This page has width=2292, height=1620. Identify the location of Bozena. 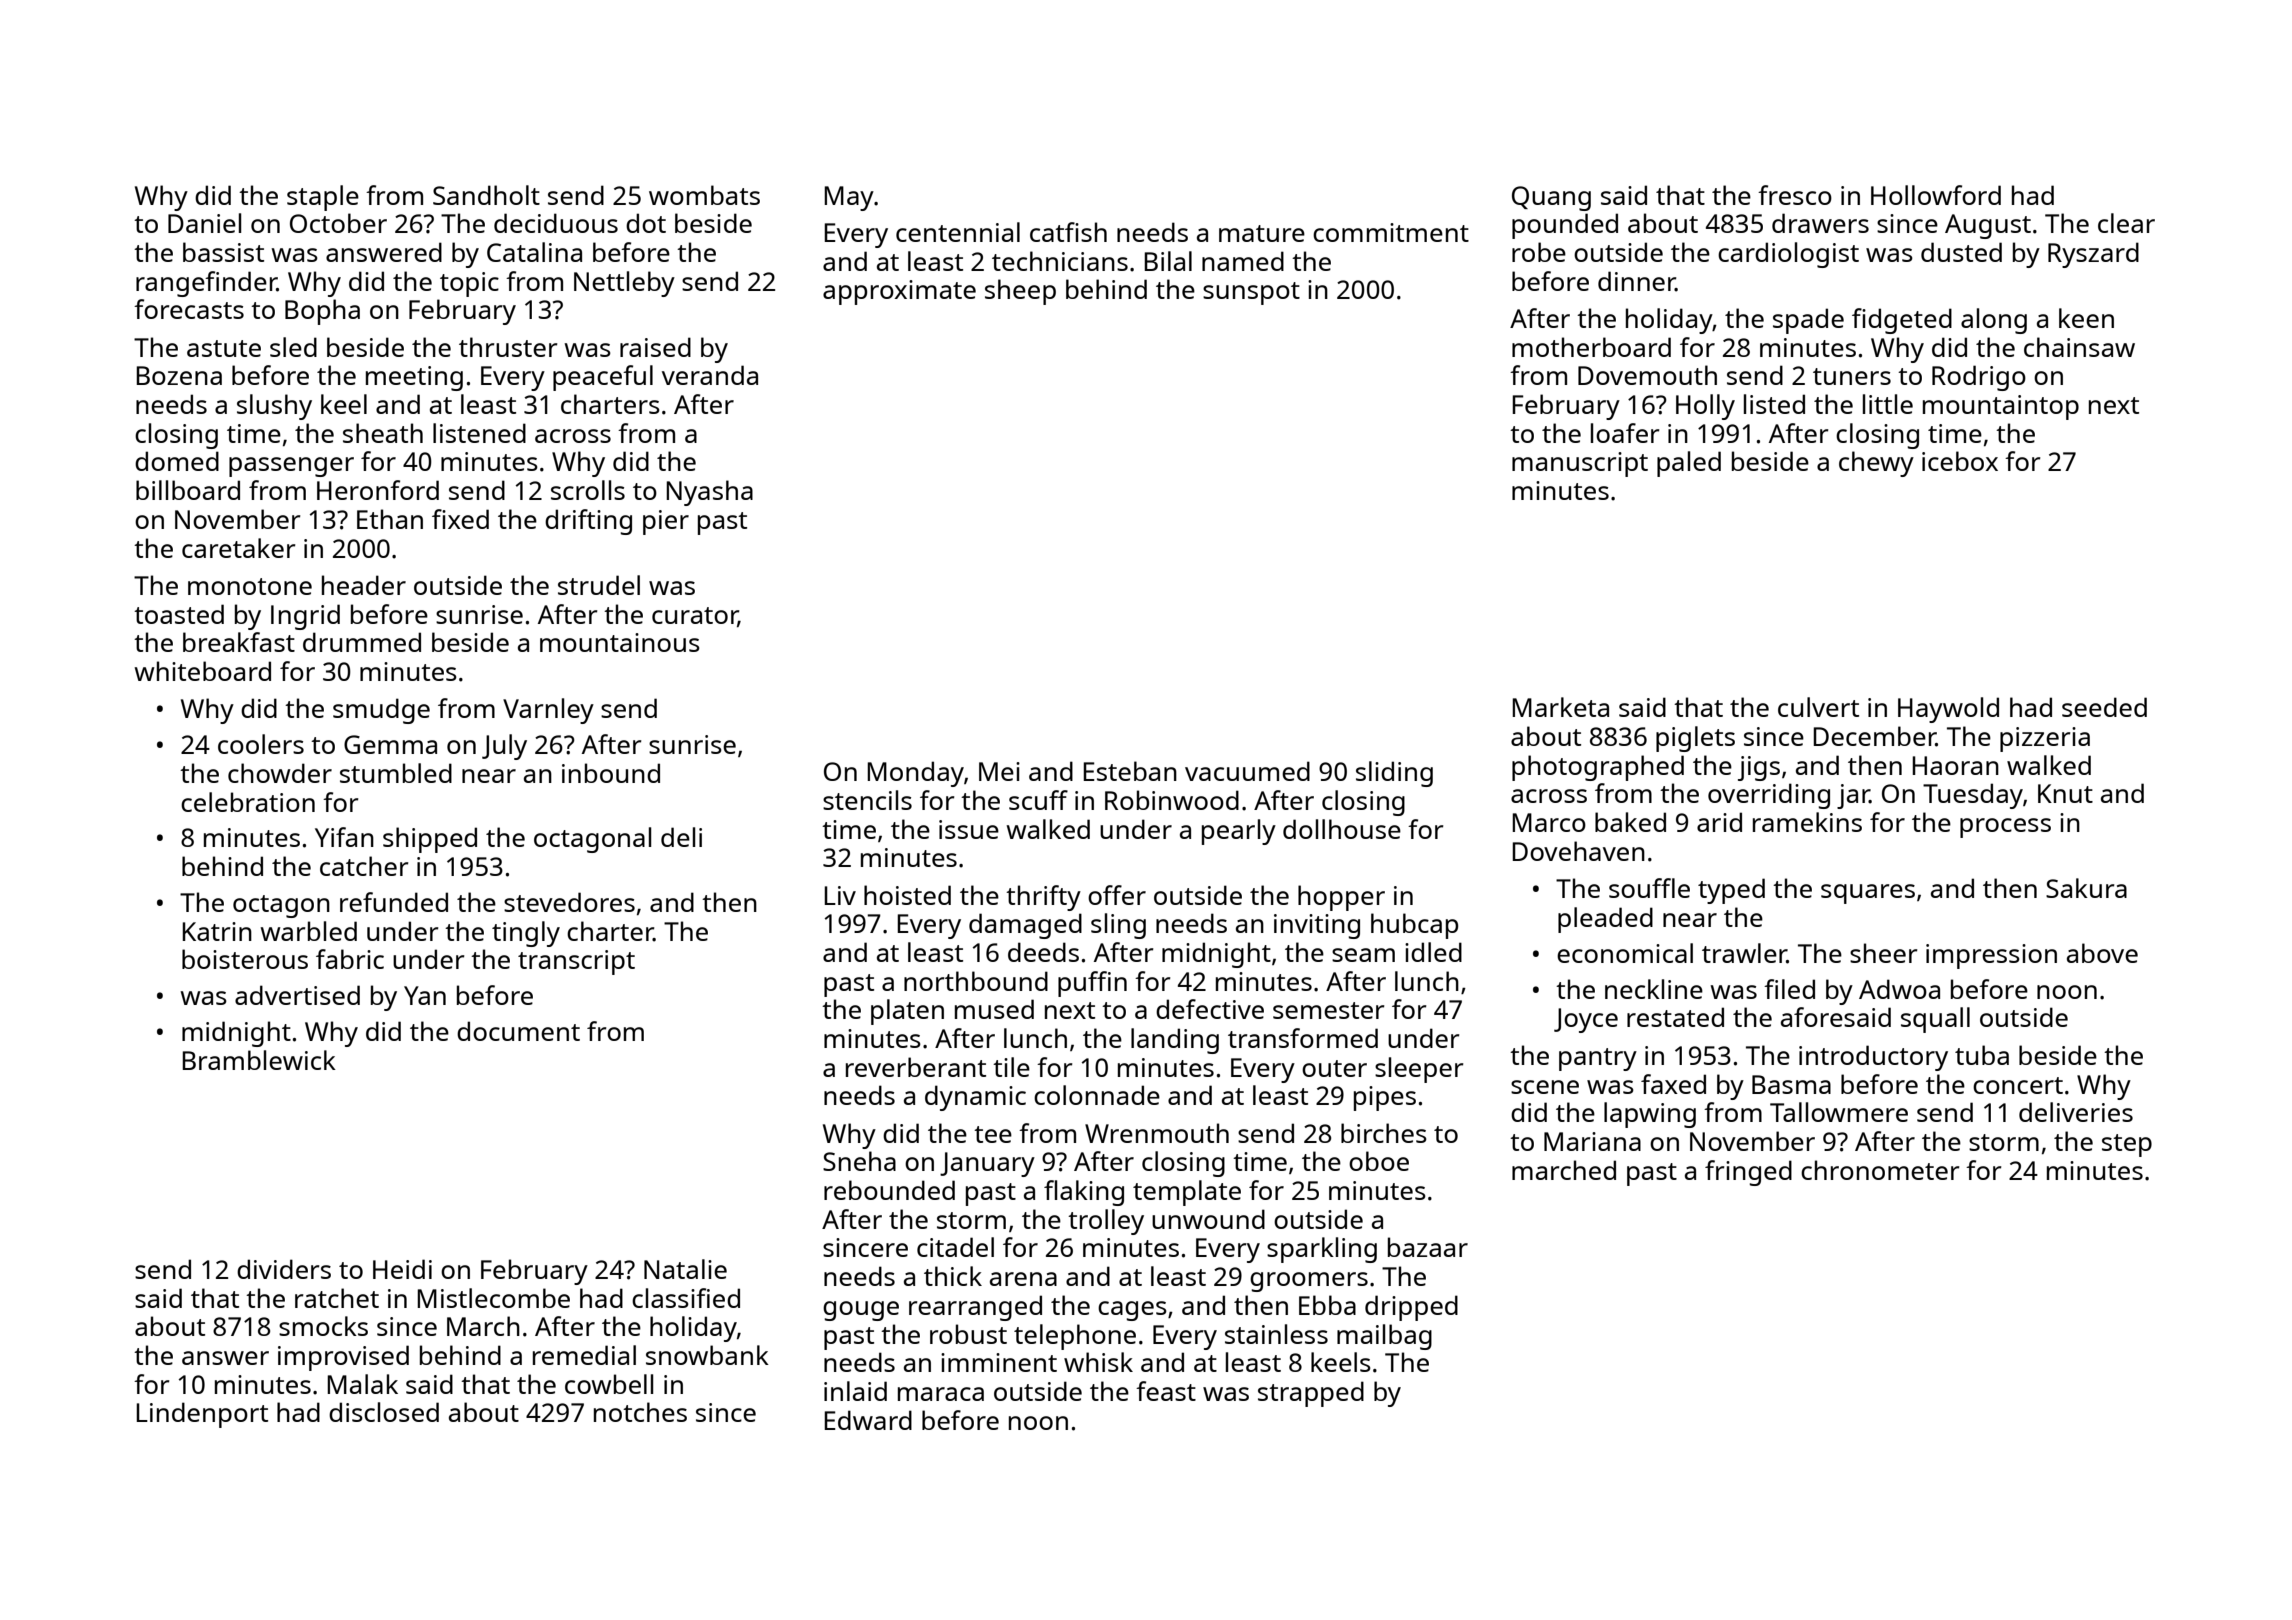
(179, 375).
